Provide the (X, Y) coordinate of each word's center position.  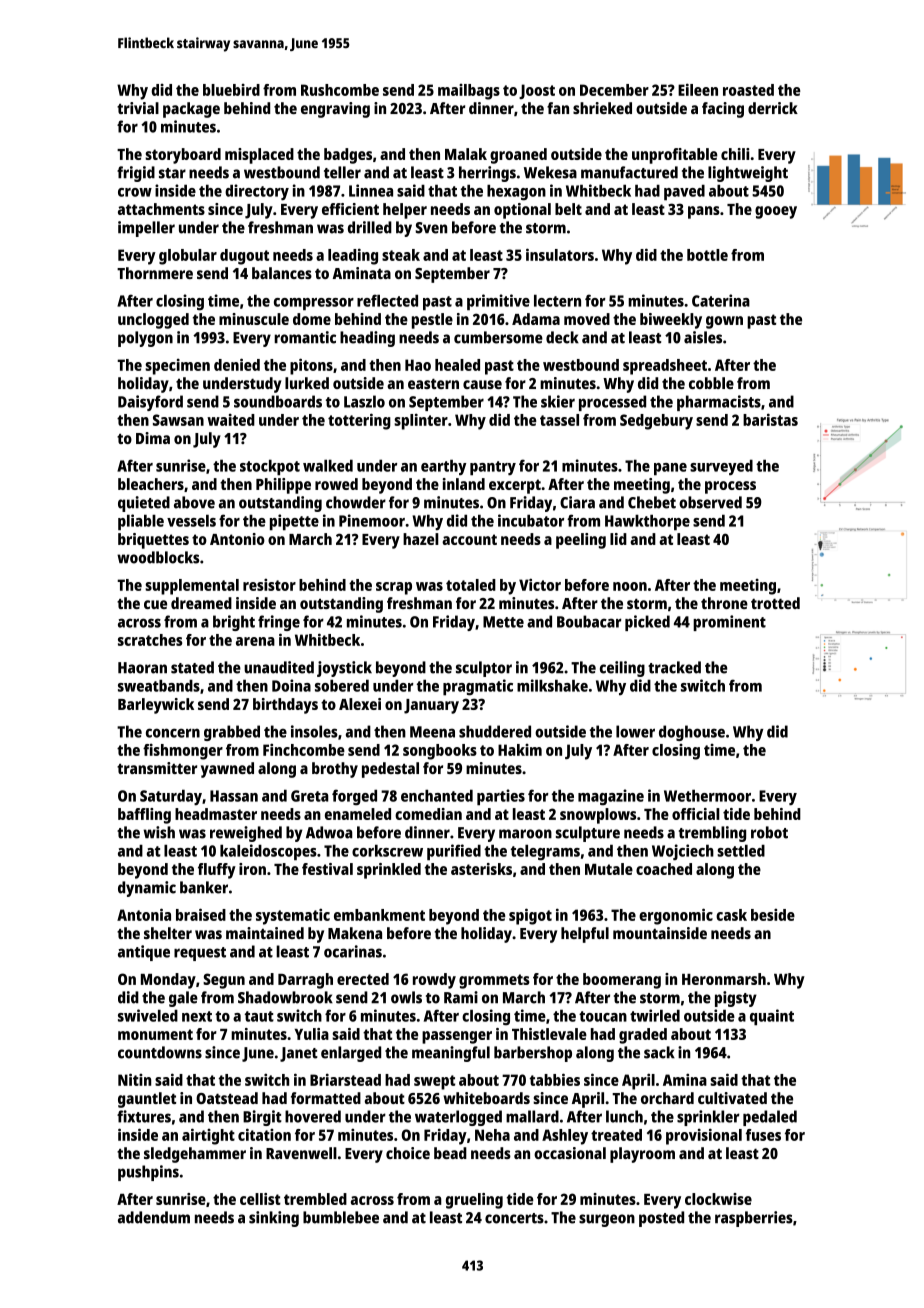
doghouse (692, 733)
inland (464, 484)
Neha (492, 1135)
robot (769, 832)
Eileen (698, 89)
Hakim (520, 750)
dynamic (147, 889)
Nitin (134, 1079)
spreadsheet (665, 367)
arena (255, 641)
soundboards (278, 401)
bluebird (231, 90)
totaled (471, 585)
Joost (537, 91)
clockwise (718, 1199)
